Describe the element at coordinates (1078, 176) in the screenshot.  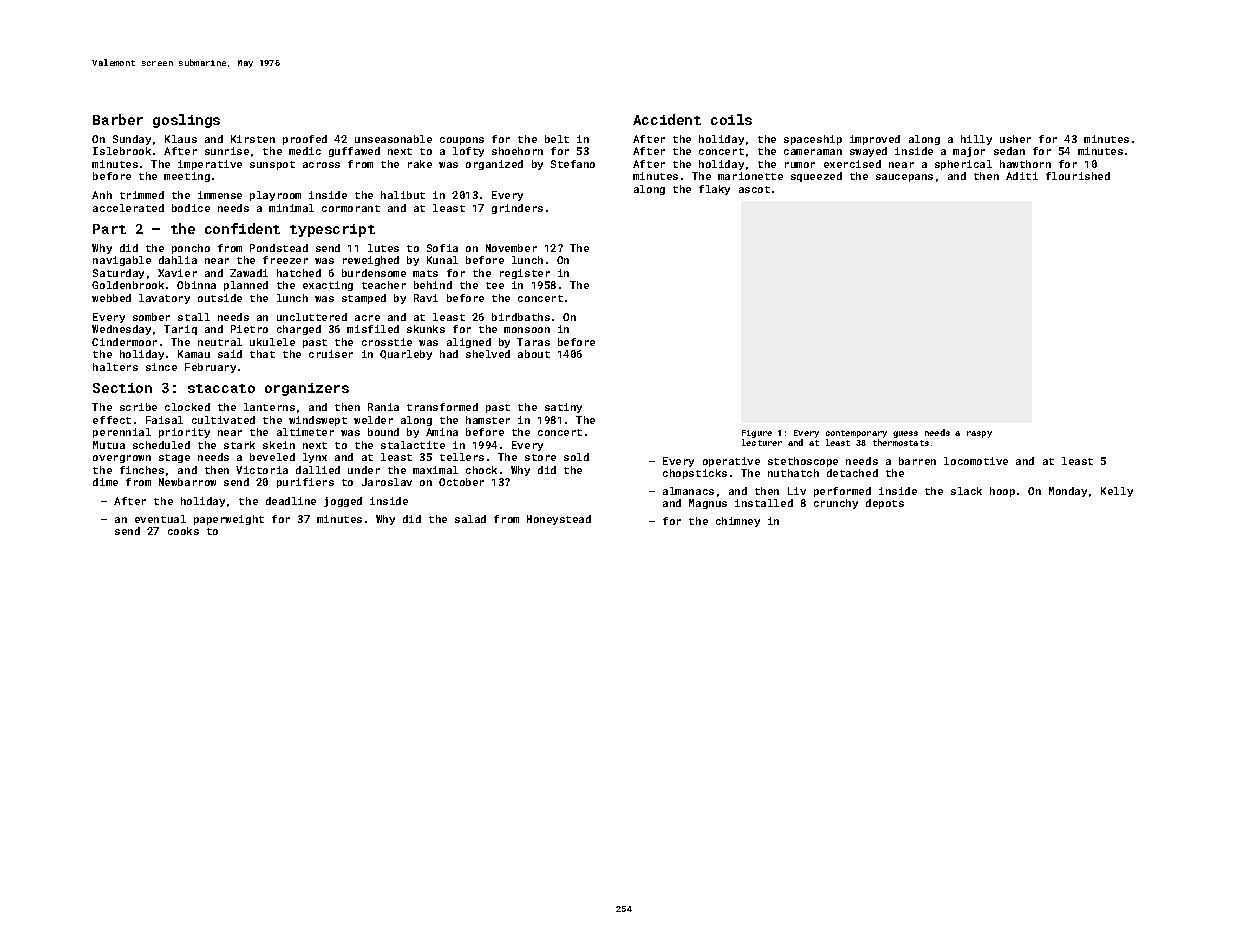
I see `flourished` at that location.
